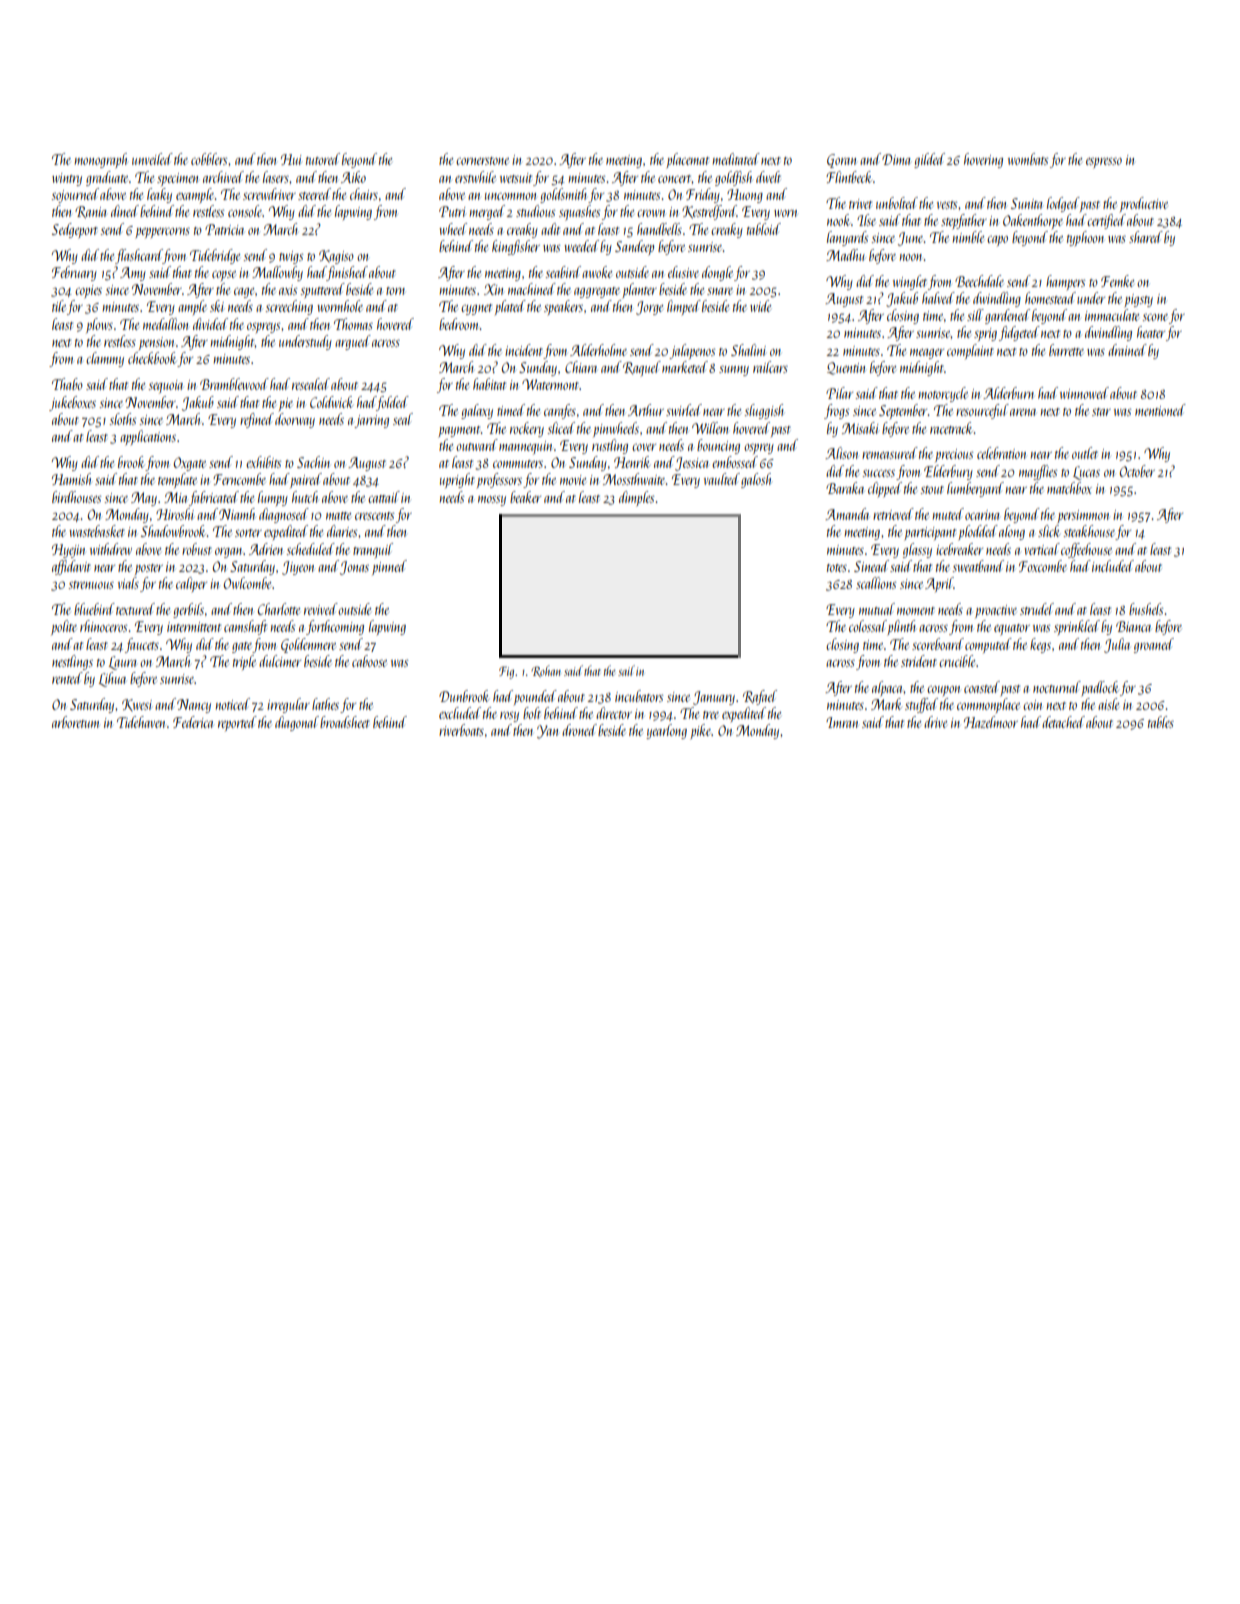  Describe the element at coordinates (297, 723) in the screenshot. I see `diagonal` at that location.
